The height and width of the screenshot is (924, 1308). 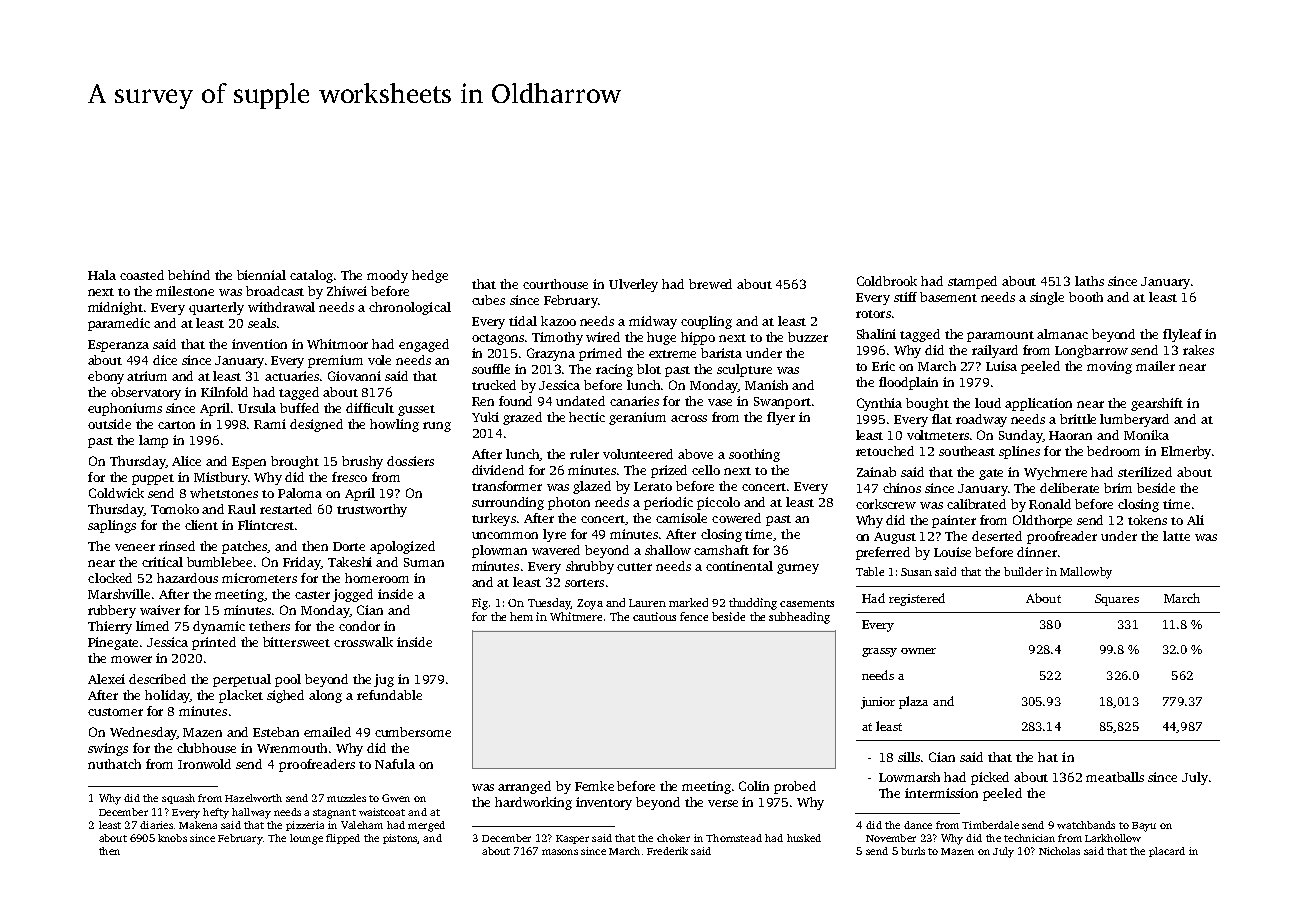 I want to click on cumbersome, so click(x=413, y=732).
